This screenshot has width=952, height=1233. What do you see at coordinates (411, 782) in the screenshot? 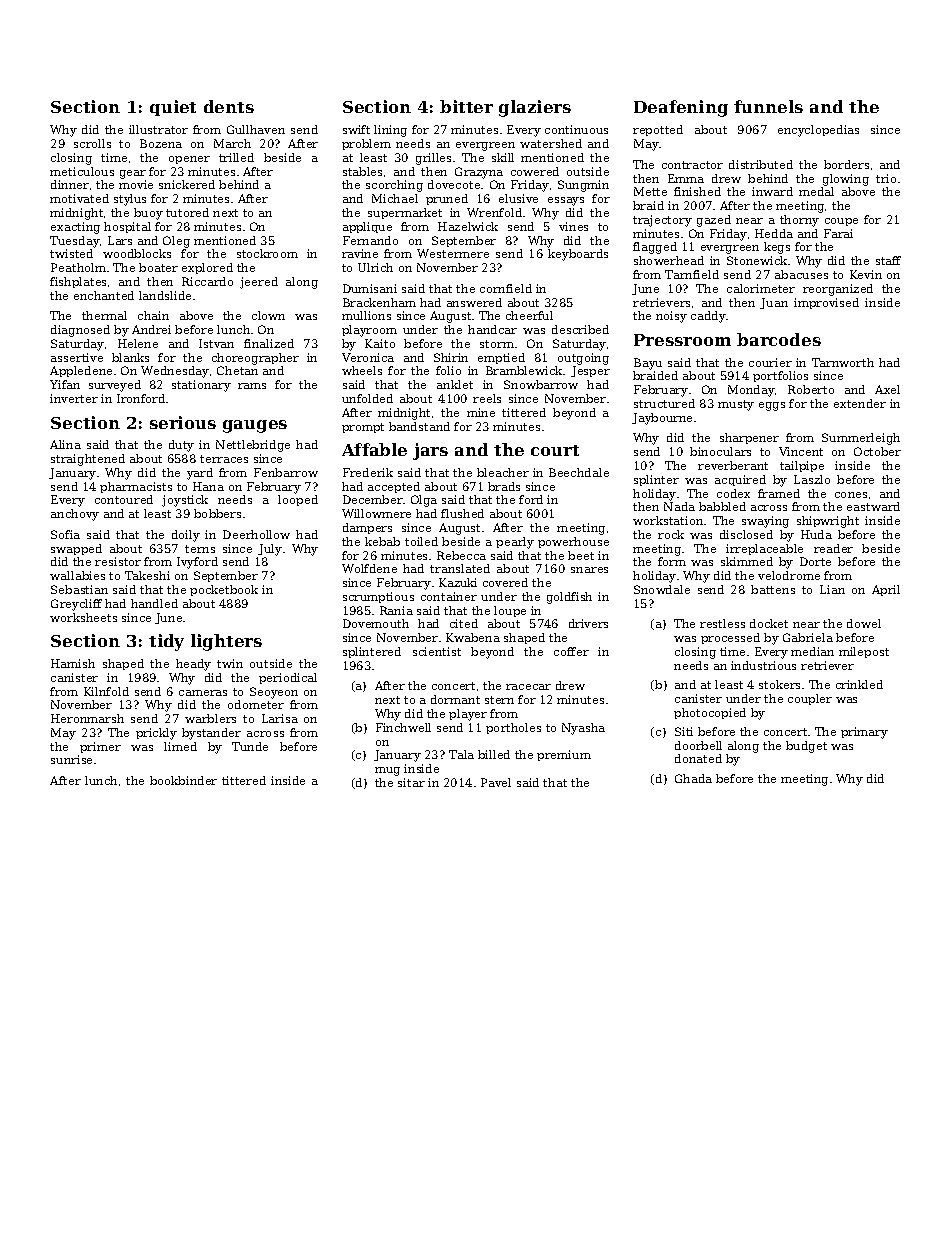
I see `sitar` at bounding box center [411, 782].
